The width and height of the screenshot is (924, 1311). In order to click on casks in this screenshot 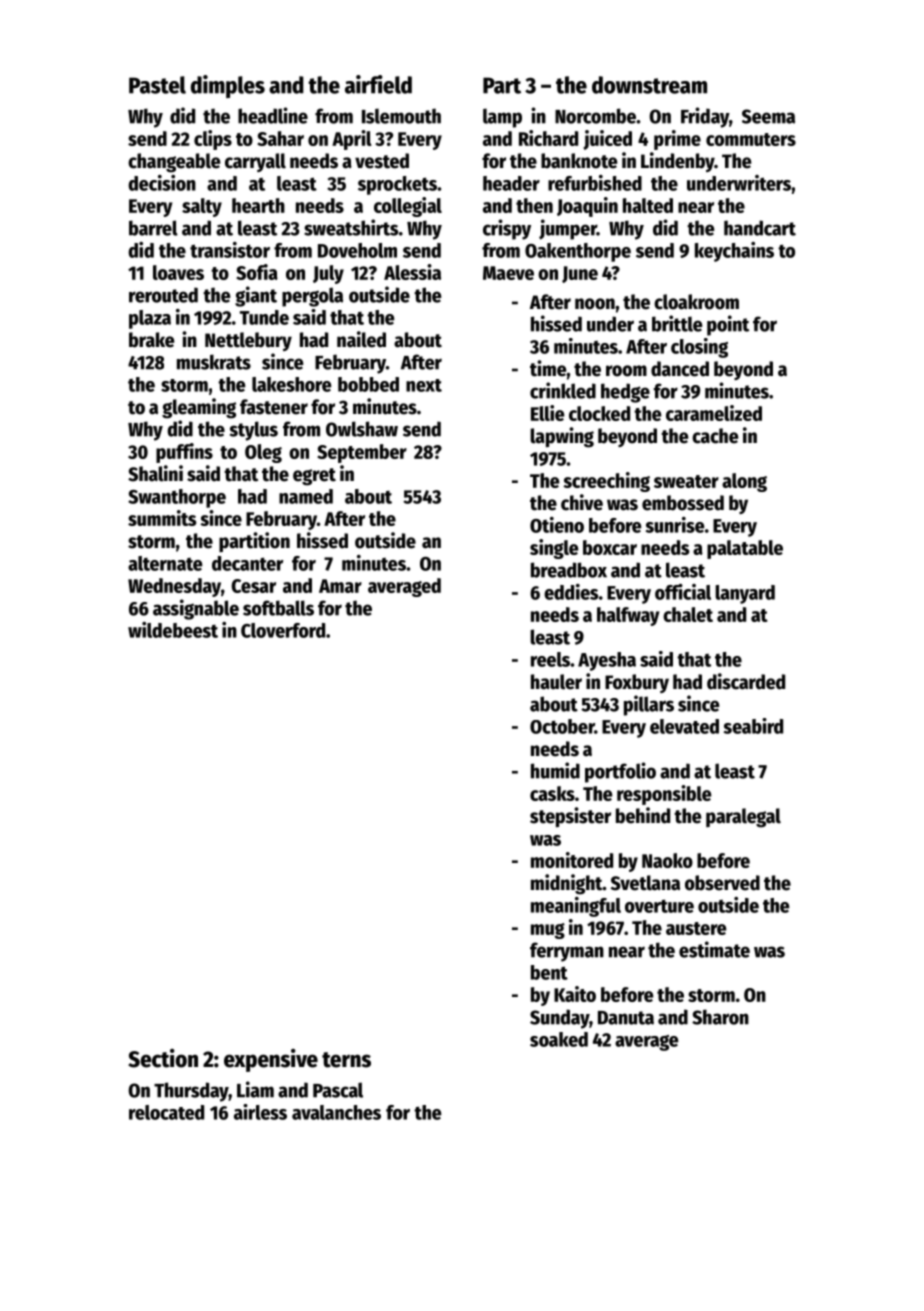, I will do `click(552, 793)`.
